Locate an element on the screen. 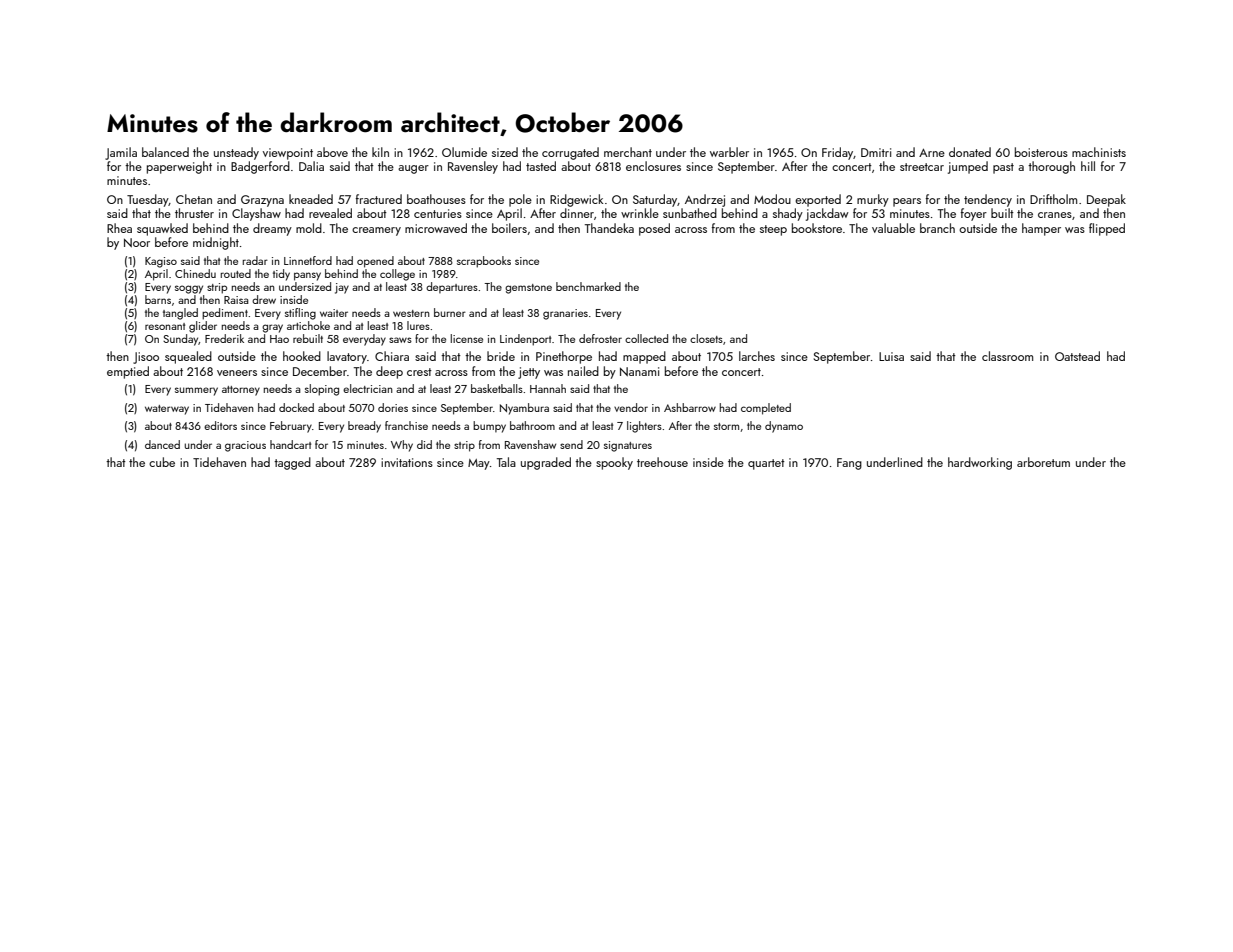 The image size is (1233, 952). did is located at coordinates (424, 444).
